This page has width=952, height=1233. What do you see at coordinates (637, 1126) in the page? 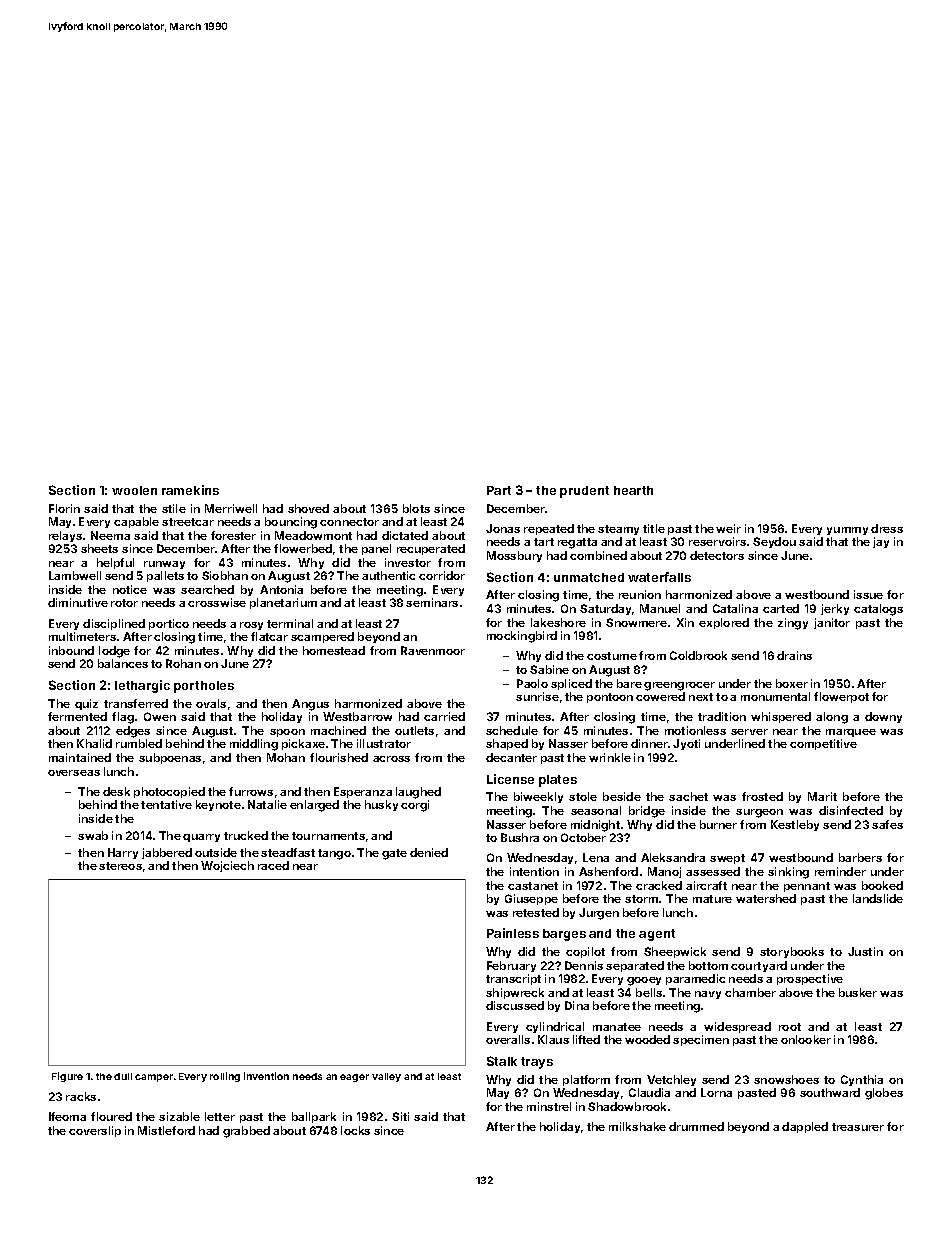
I see `milkshake` at bounding box center [637, 1126].
